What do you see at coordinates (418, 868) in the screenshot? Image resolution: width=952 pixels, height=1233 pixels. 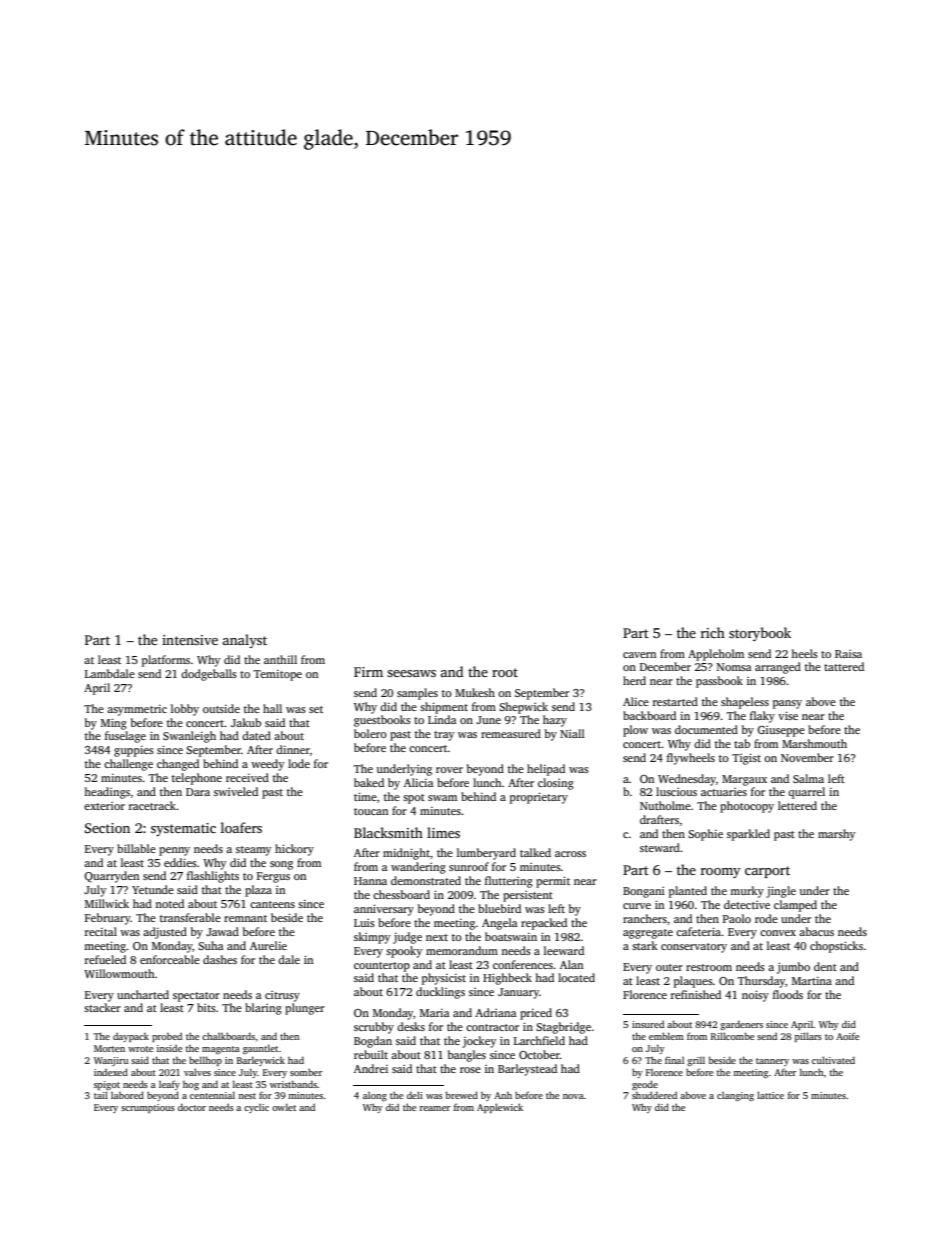 I see `wandering` at bounding box center [418, 868].
